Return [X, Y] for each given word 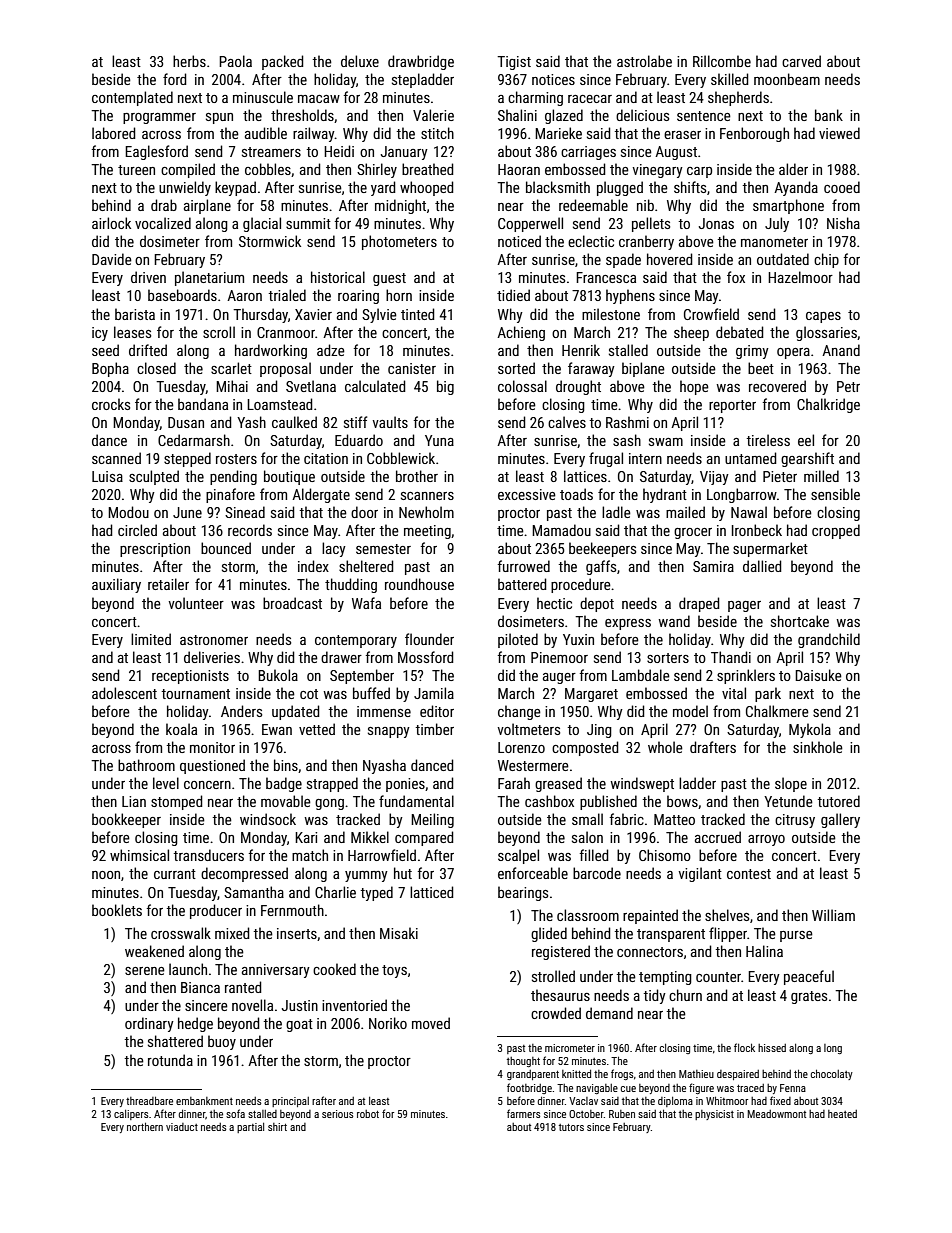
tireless [768, 440]
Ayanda [796, 188]
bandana [203, 404]
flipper [728, 934]
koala [181, 729]
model [690, 711]
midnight [400, 206]
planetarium [209, 278]
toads [576, 494]
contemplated [132, 98]
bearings [523, 893]
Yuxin [578, 639]
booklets [117, 910]
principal [290, 1102]
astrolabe [644, 61]
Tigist [514, 63]
